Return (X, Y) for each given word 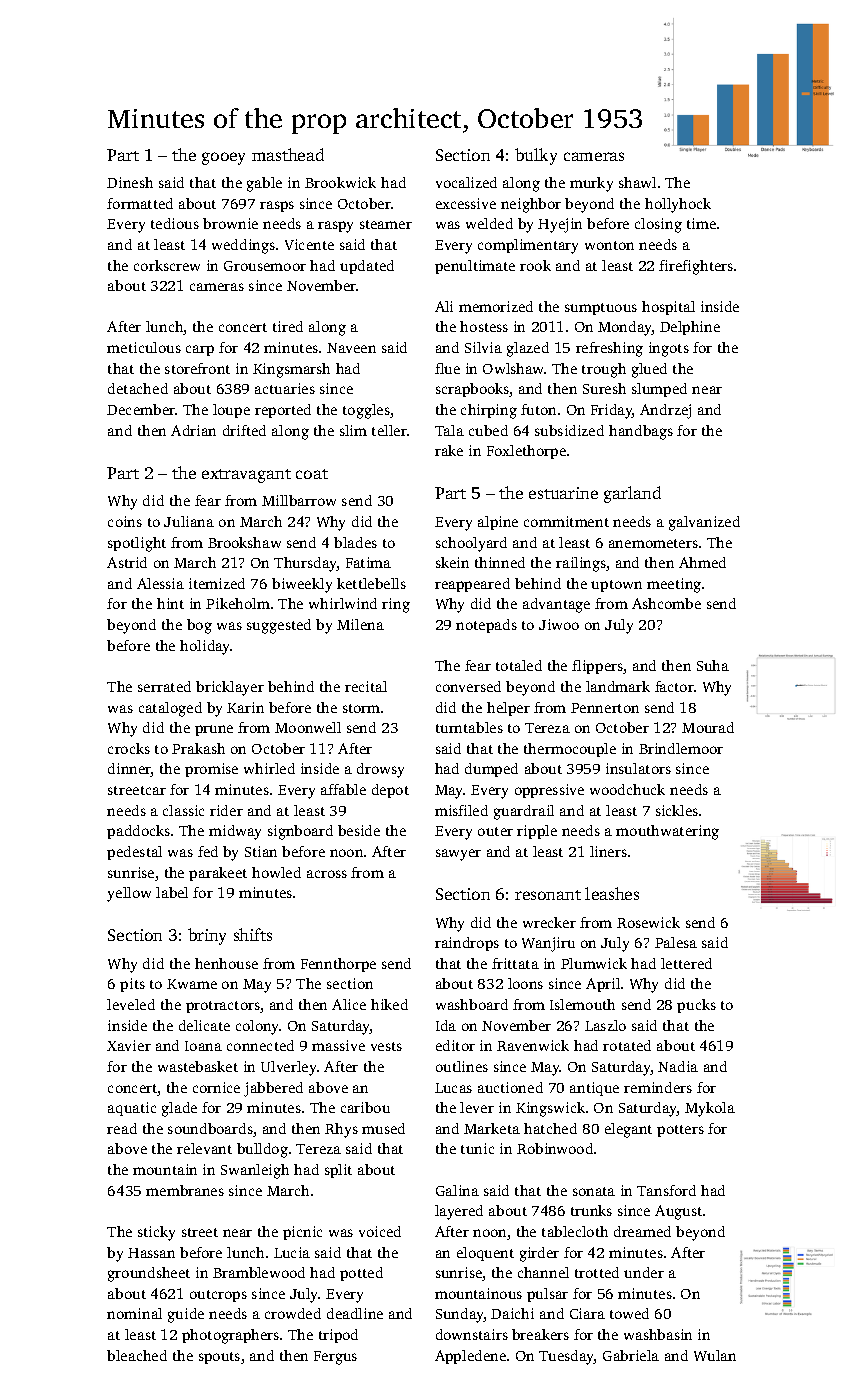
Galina (457, 1190)
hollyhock (678, 205)
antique (594, 1089)
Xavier (129, 1045)
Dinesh (130, 182)
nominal (134, 1313)
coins (125, 521)
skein (452, 562)
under (644, 1272)
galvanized (704, 523)
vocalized (466, 182)
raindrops (467, 944)
